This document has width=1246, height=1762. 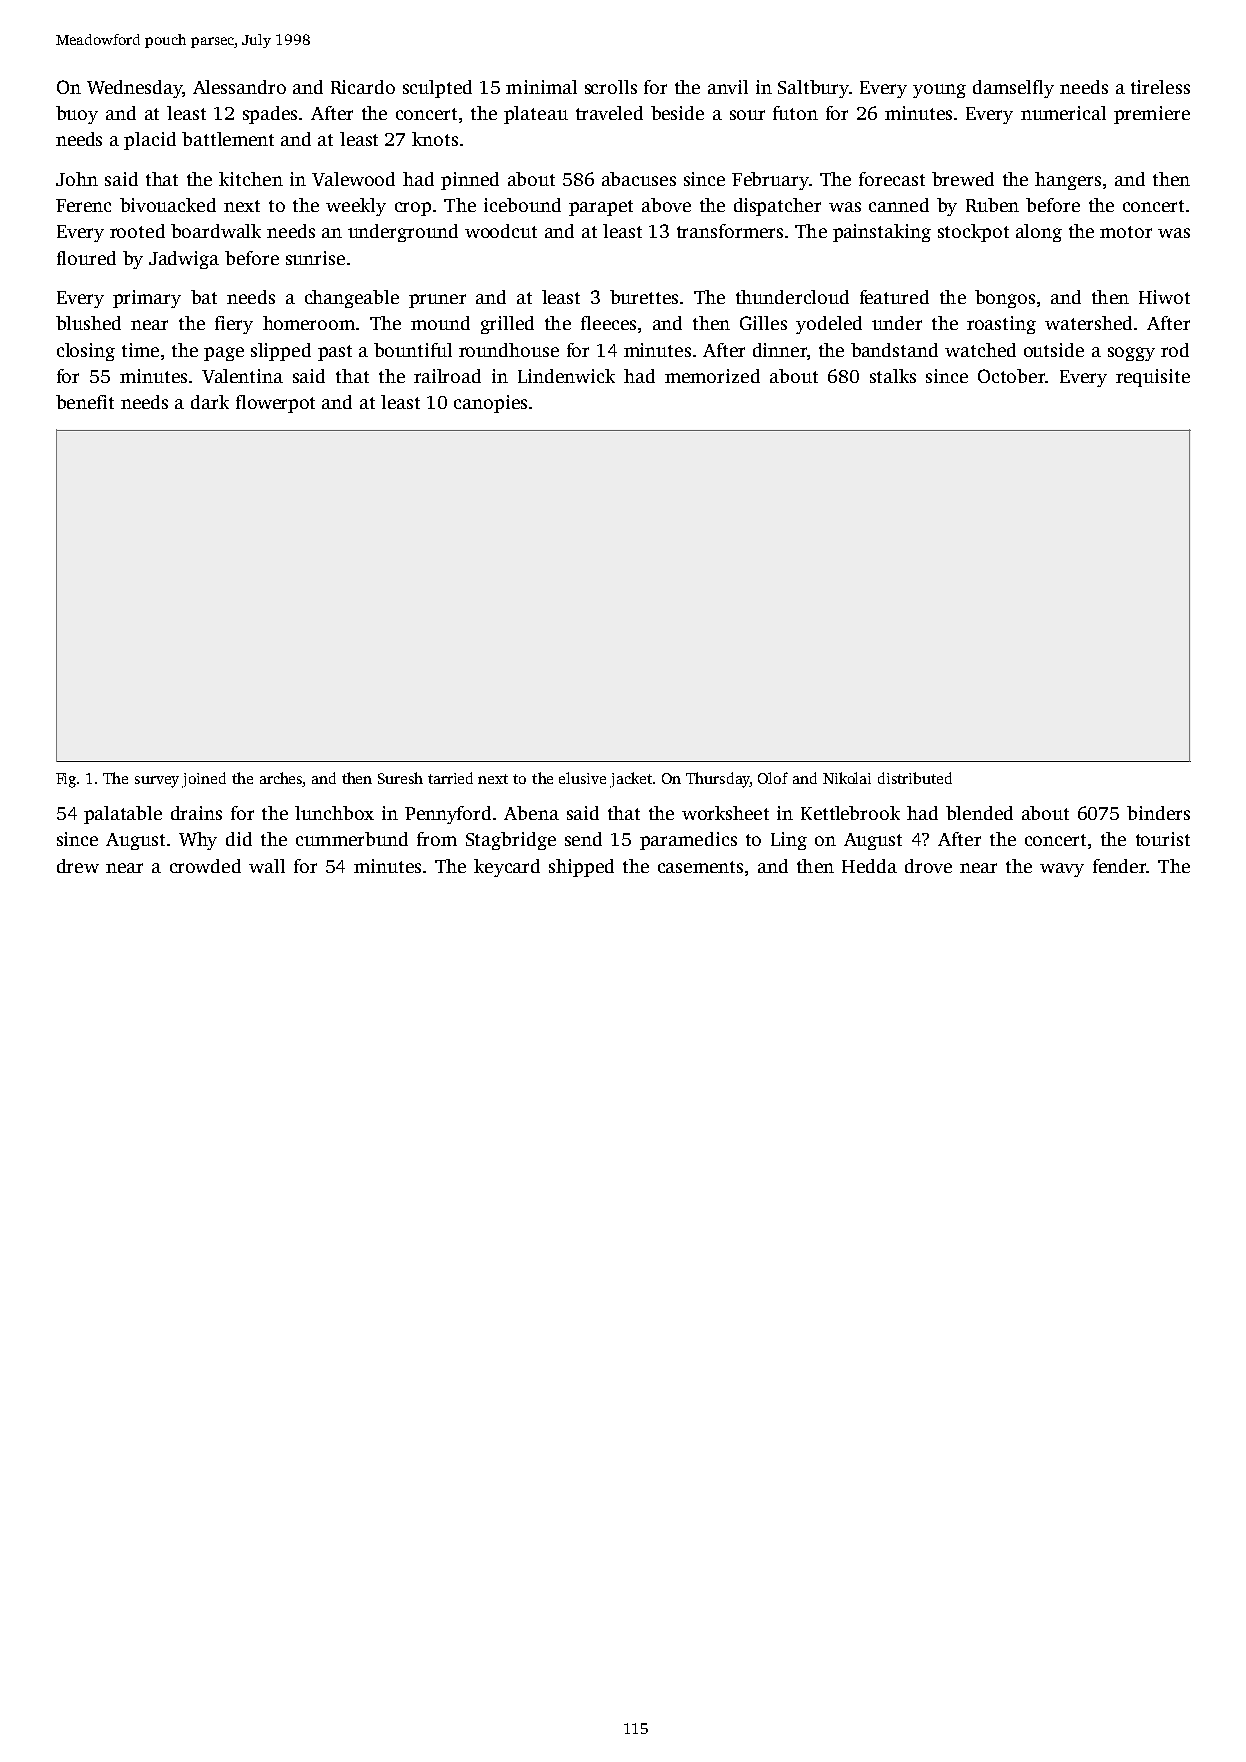 I want to click on anvil, so click(x=728, y=87).
